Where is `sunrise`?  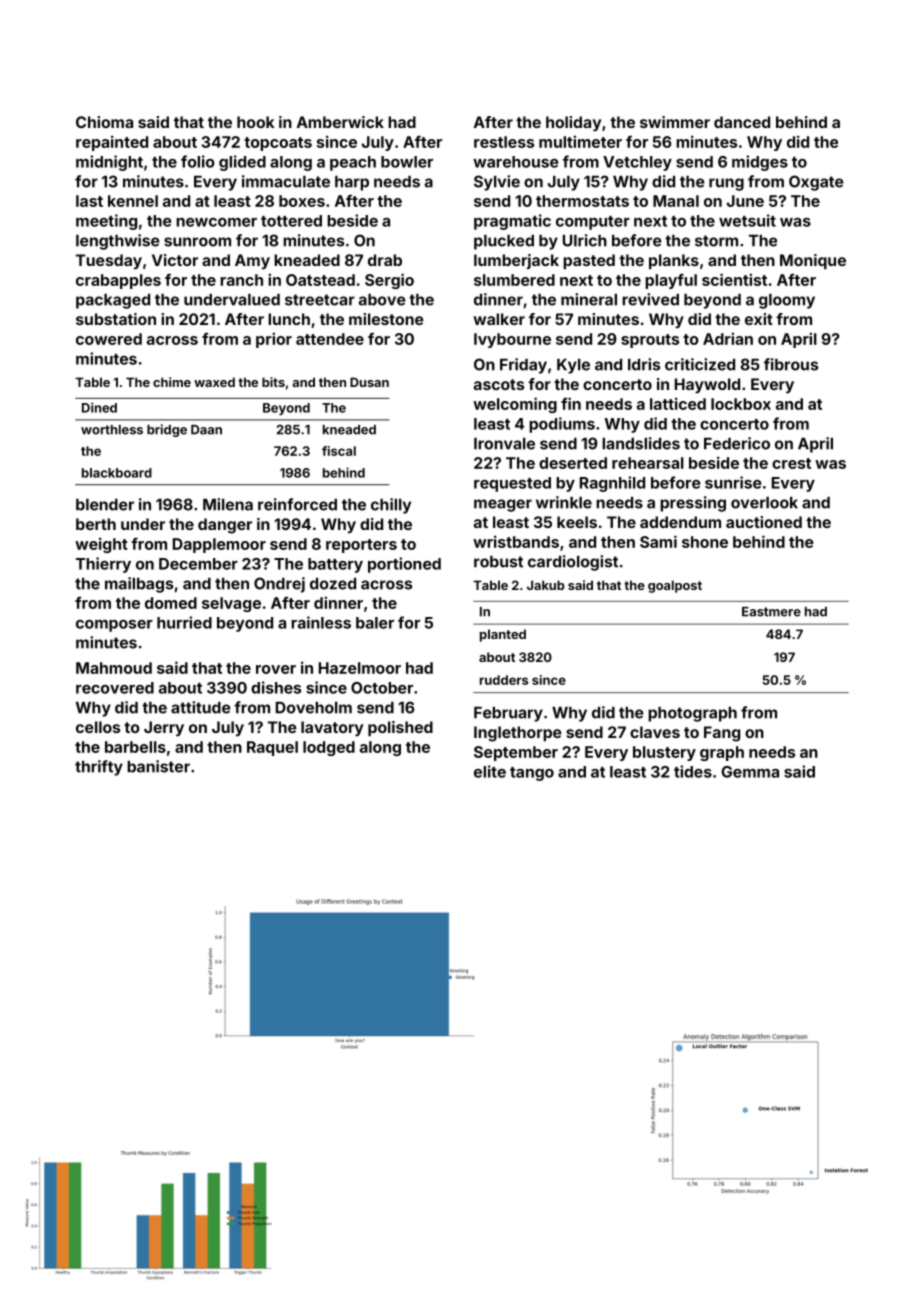
sunrise is located at coordinates (733, 482).
